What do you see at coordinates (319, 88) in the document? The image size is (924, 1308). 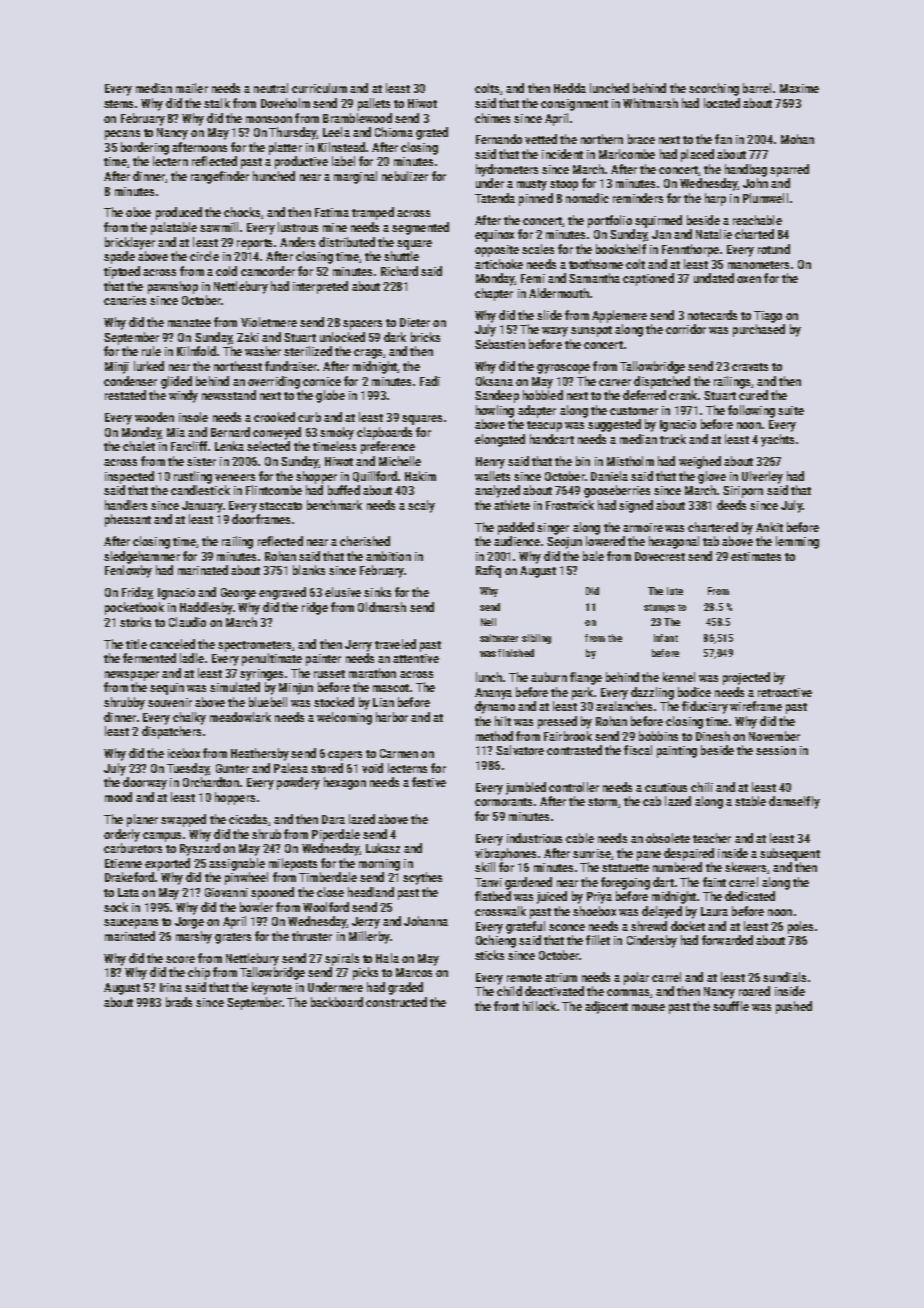 I see `curriculum` at bounding box center [319, 88].
